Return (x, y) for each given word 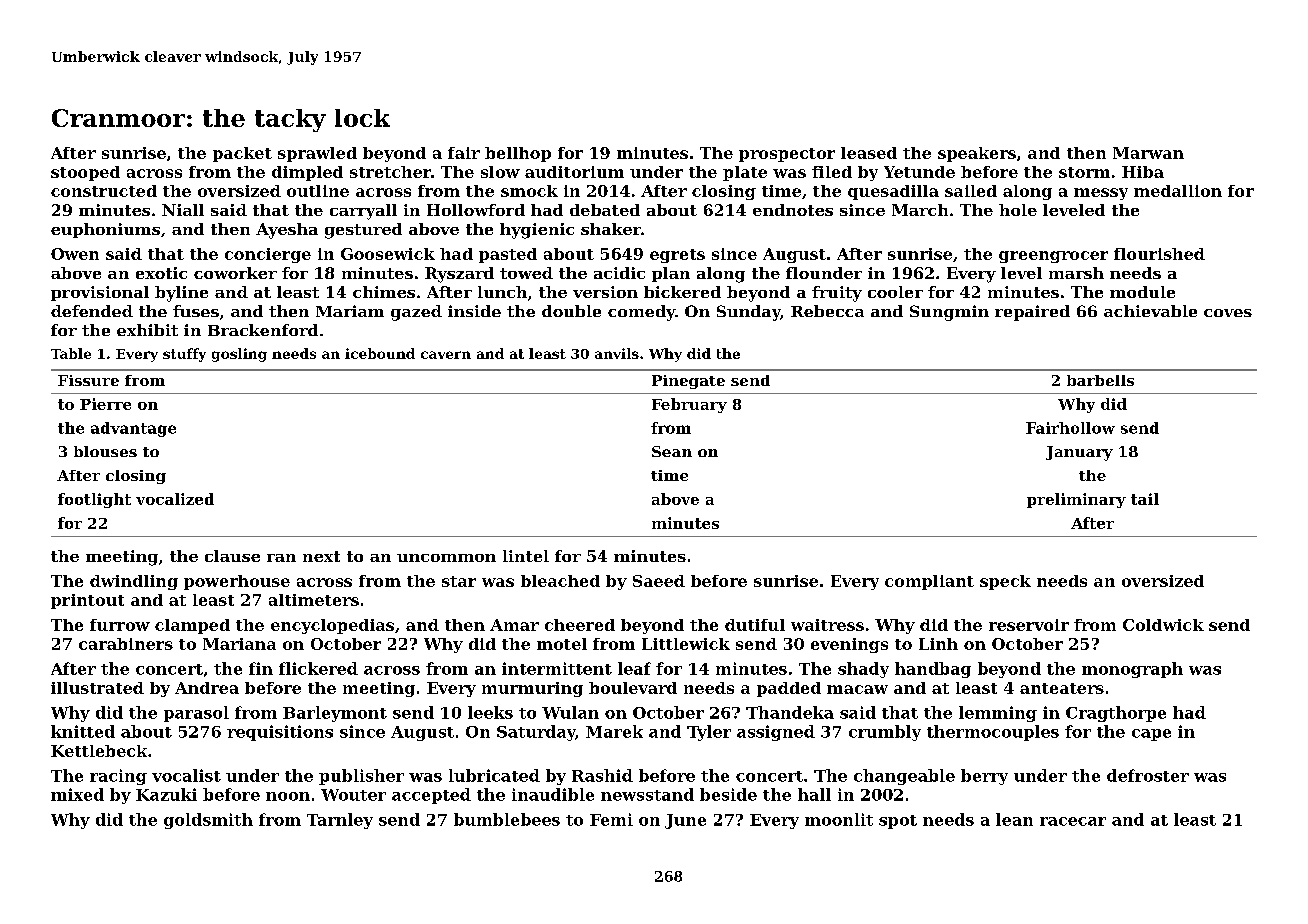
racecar (1073, 821)
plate (745, 173)
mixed (77, 794)
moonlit (839, 819)
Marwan (1148, 153)
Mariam (350, 311)
